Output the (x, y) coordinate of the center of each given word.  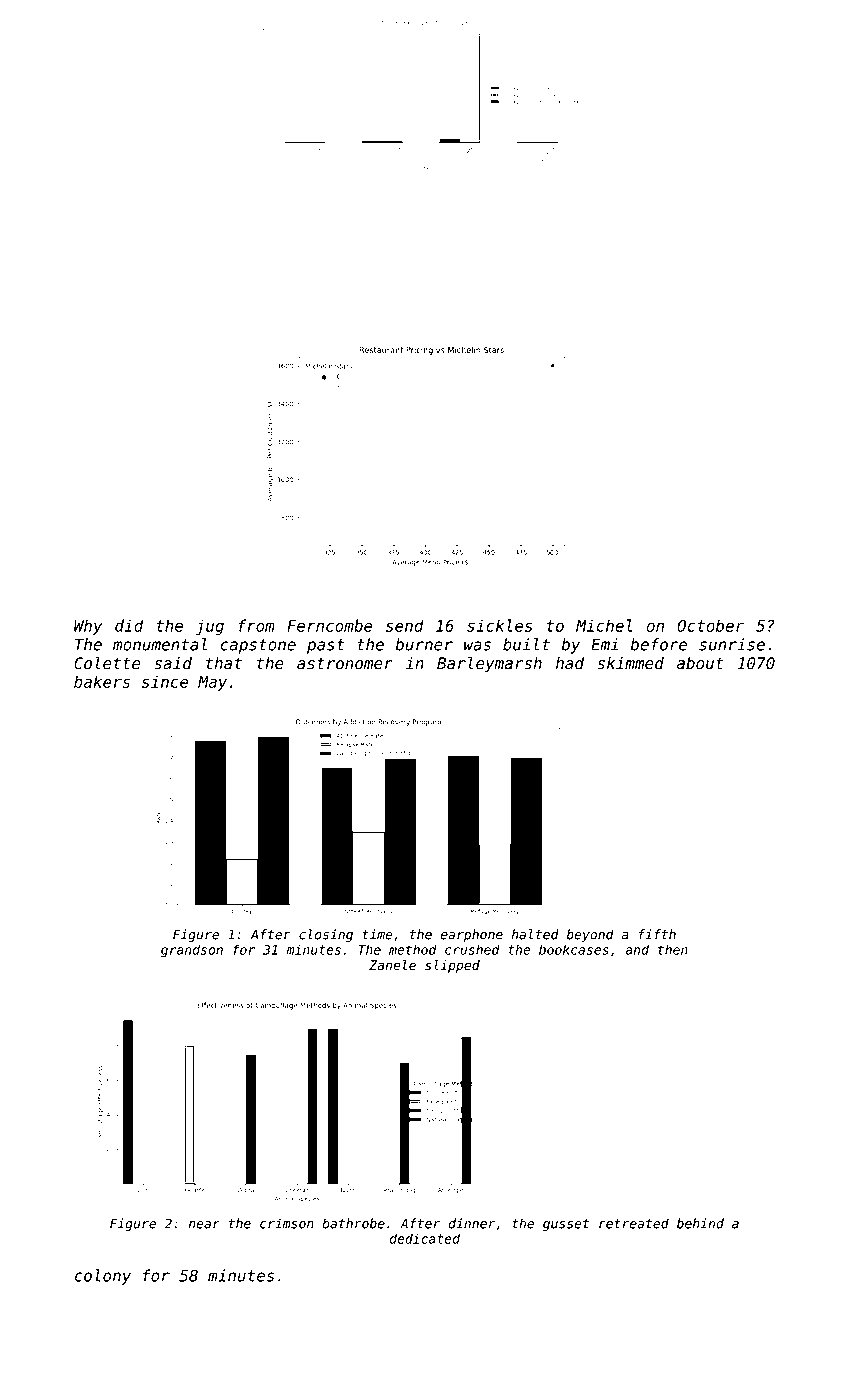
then (673, 949)
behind (700, 1223)
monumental (160, 644)
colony (103, 1277)
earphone (472, 935)
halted (535, 934)
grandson (192, 951)
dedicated (425, 1238)
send (405, 625)
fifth (657, 934)
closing (326, 935)
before (659, 644)
